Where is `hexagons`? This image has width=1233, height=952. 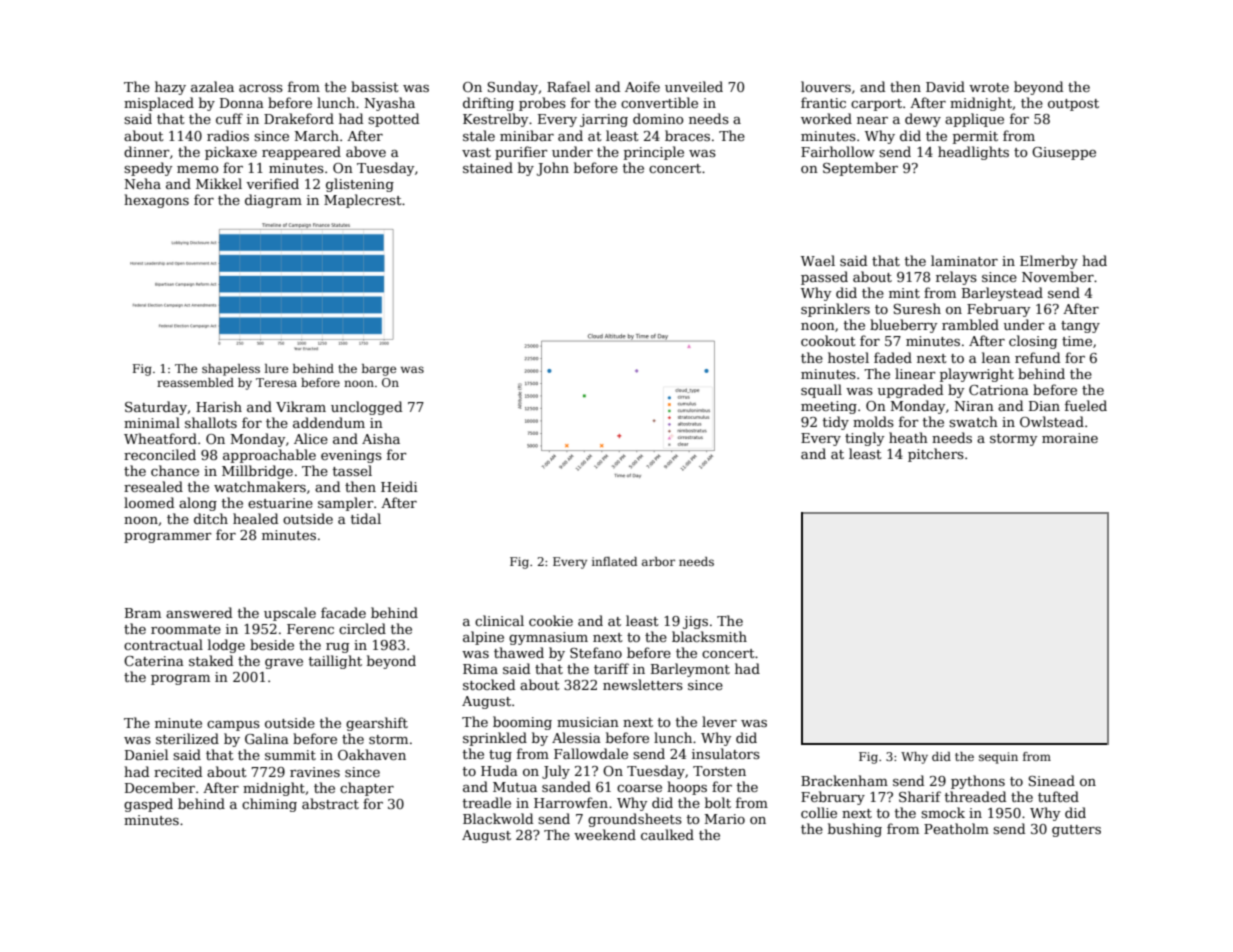 hexagons is located at coordinates (156, 201).
